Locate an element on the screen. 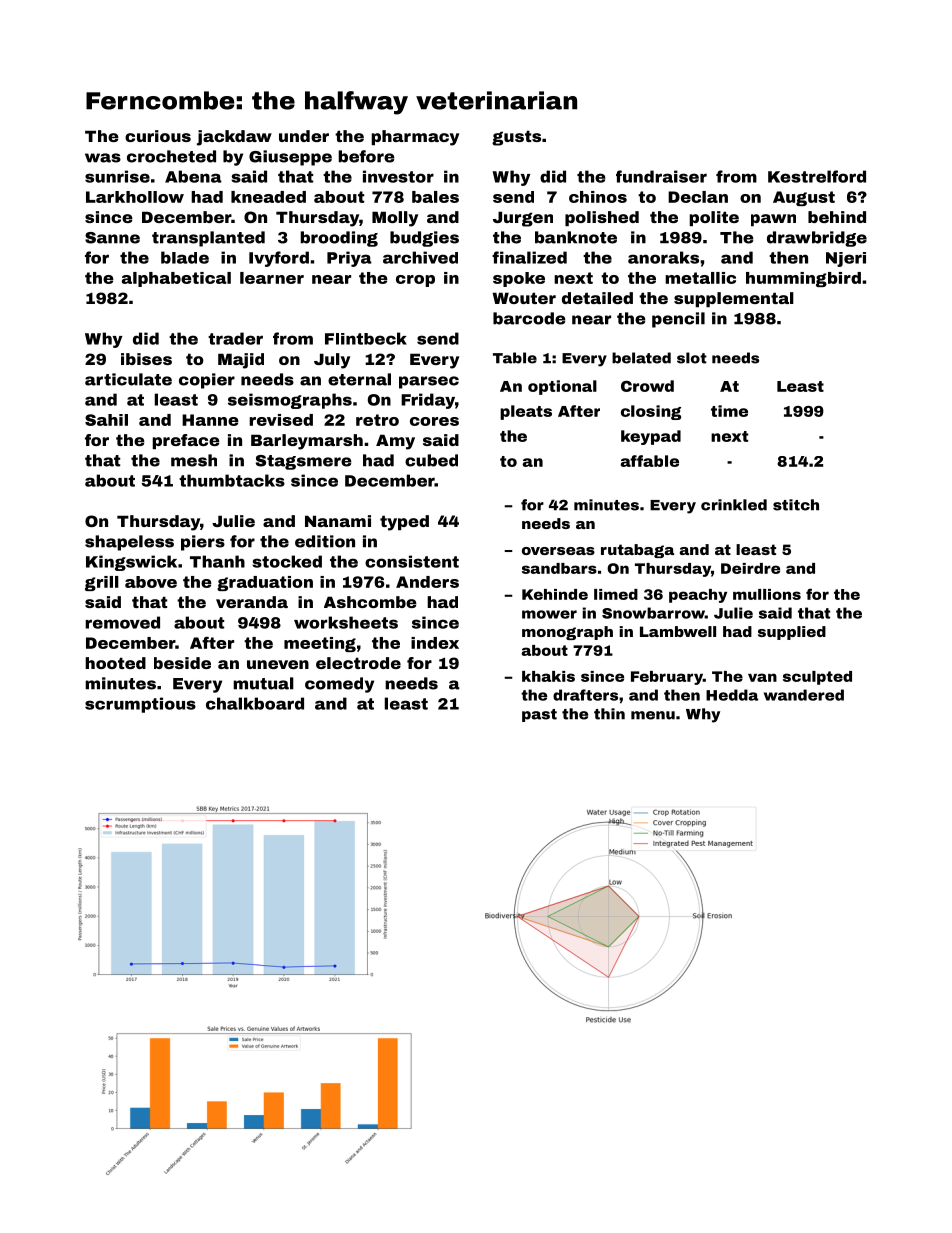  hummingbird is located at coordinates (803, 279).
